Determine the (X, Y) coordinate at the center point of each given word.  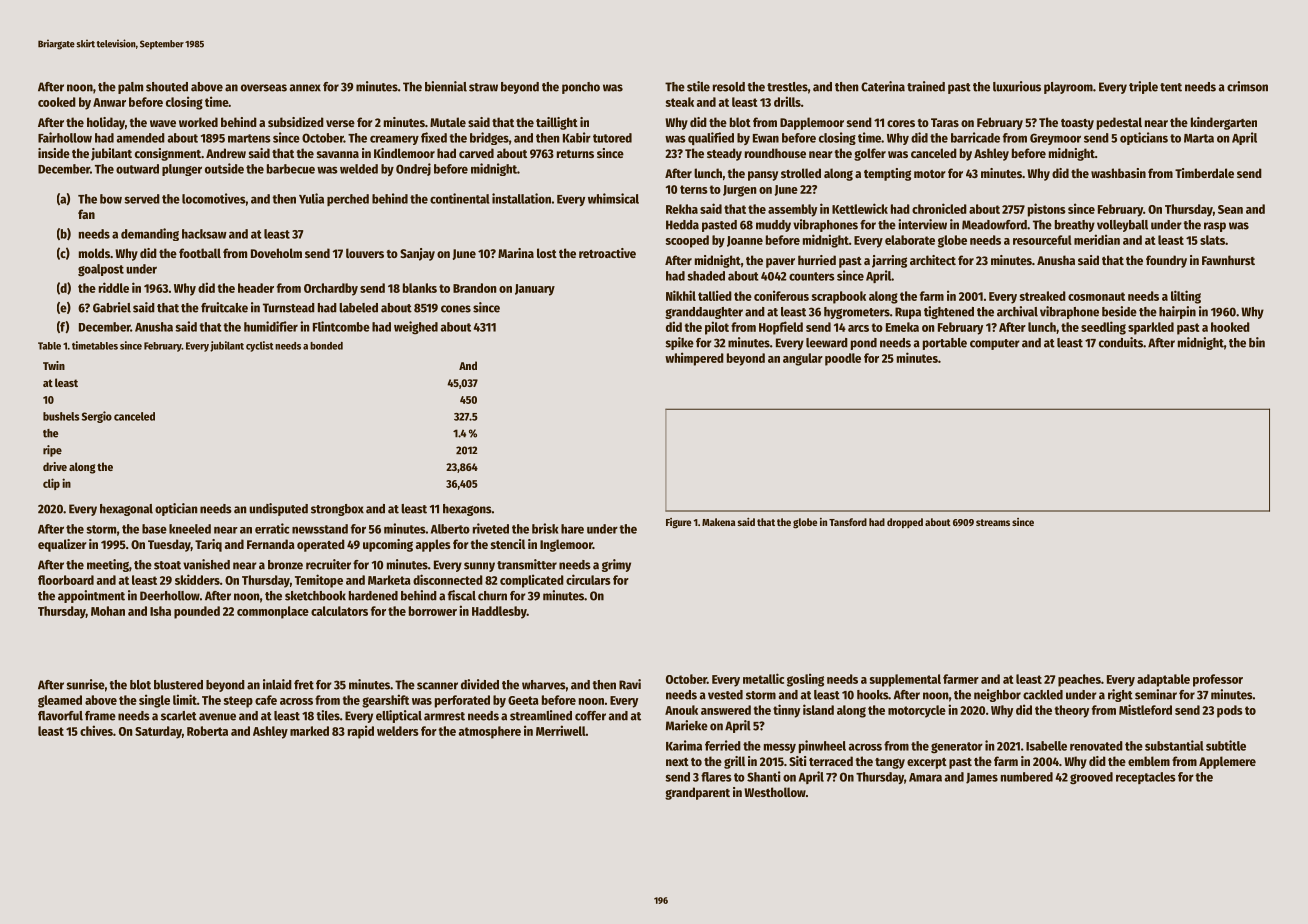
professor (1218, 680)
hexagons (467, 510)
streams (993, 522)
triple (1143, 87)
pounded (197, 612)
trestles (787, 87)
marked (309, 731)
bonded (326, 346)
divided (480, 684)
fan (86, 214)
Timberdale (1204, 173)
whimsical (613, 198)
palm (130, 88)
